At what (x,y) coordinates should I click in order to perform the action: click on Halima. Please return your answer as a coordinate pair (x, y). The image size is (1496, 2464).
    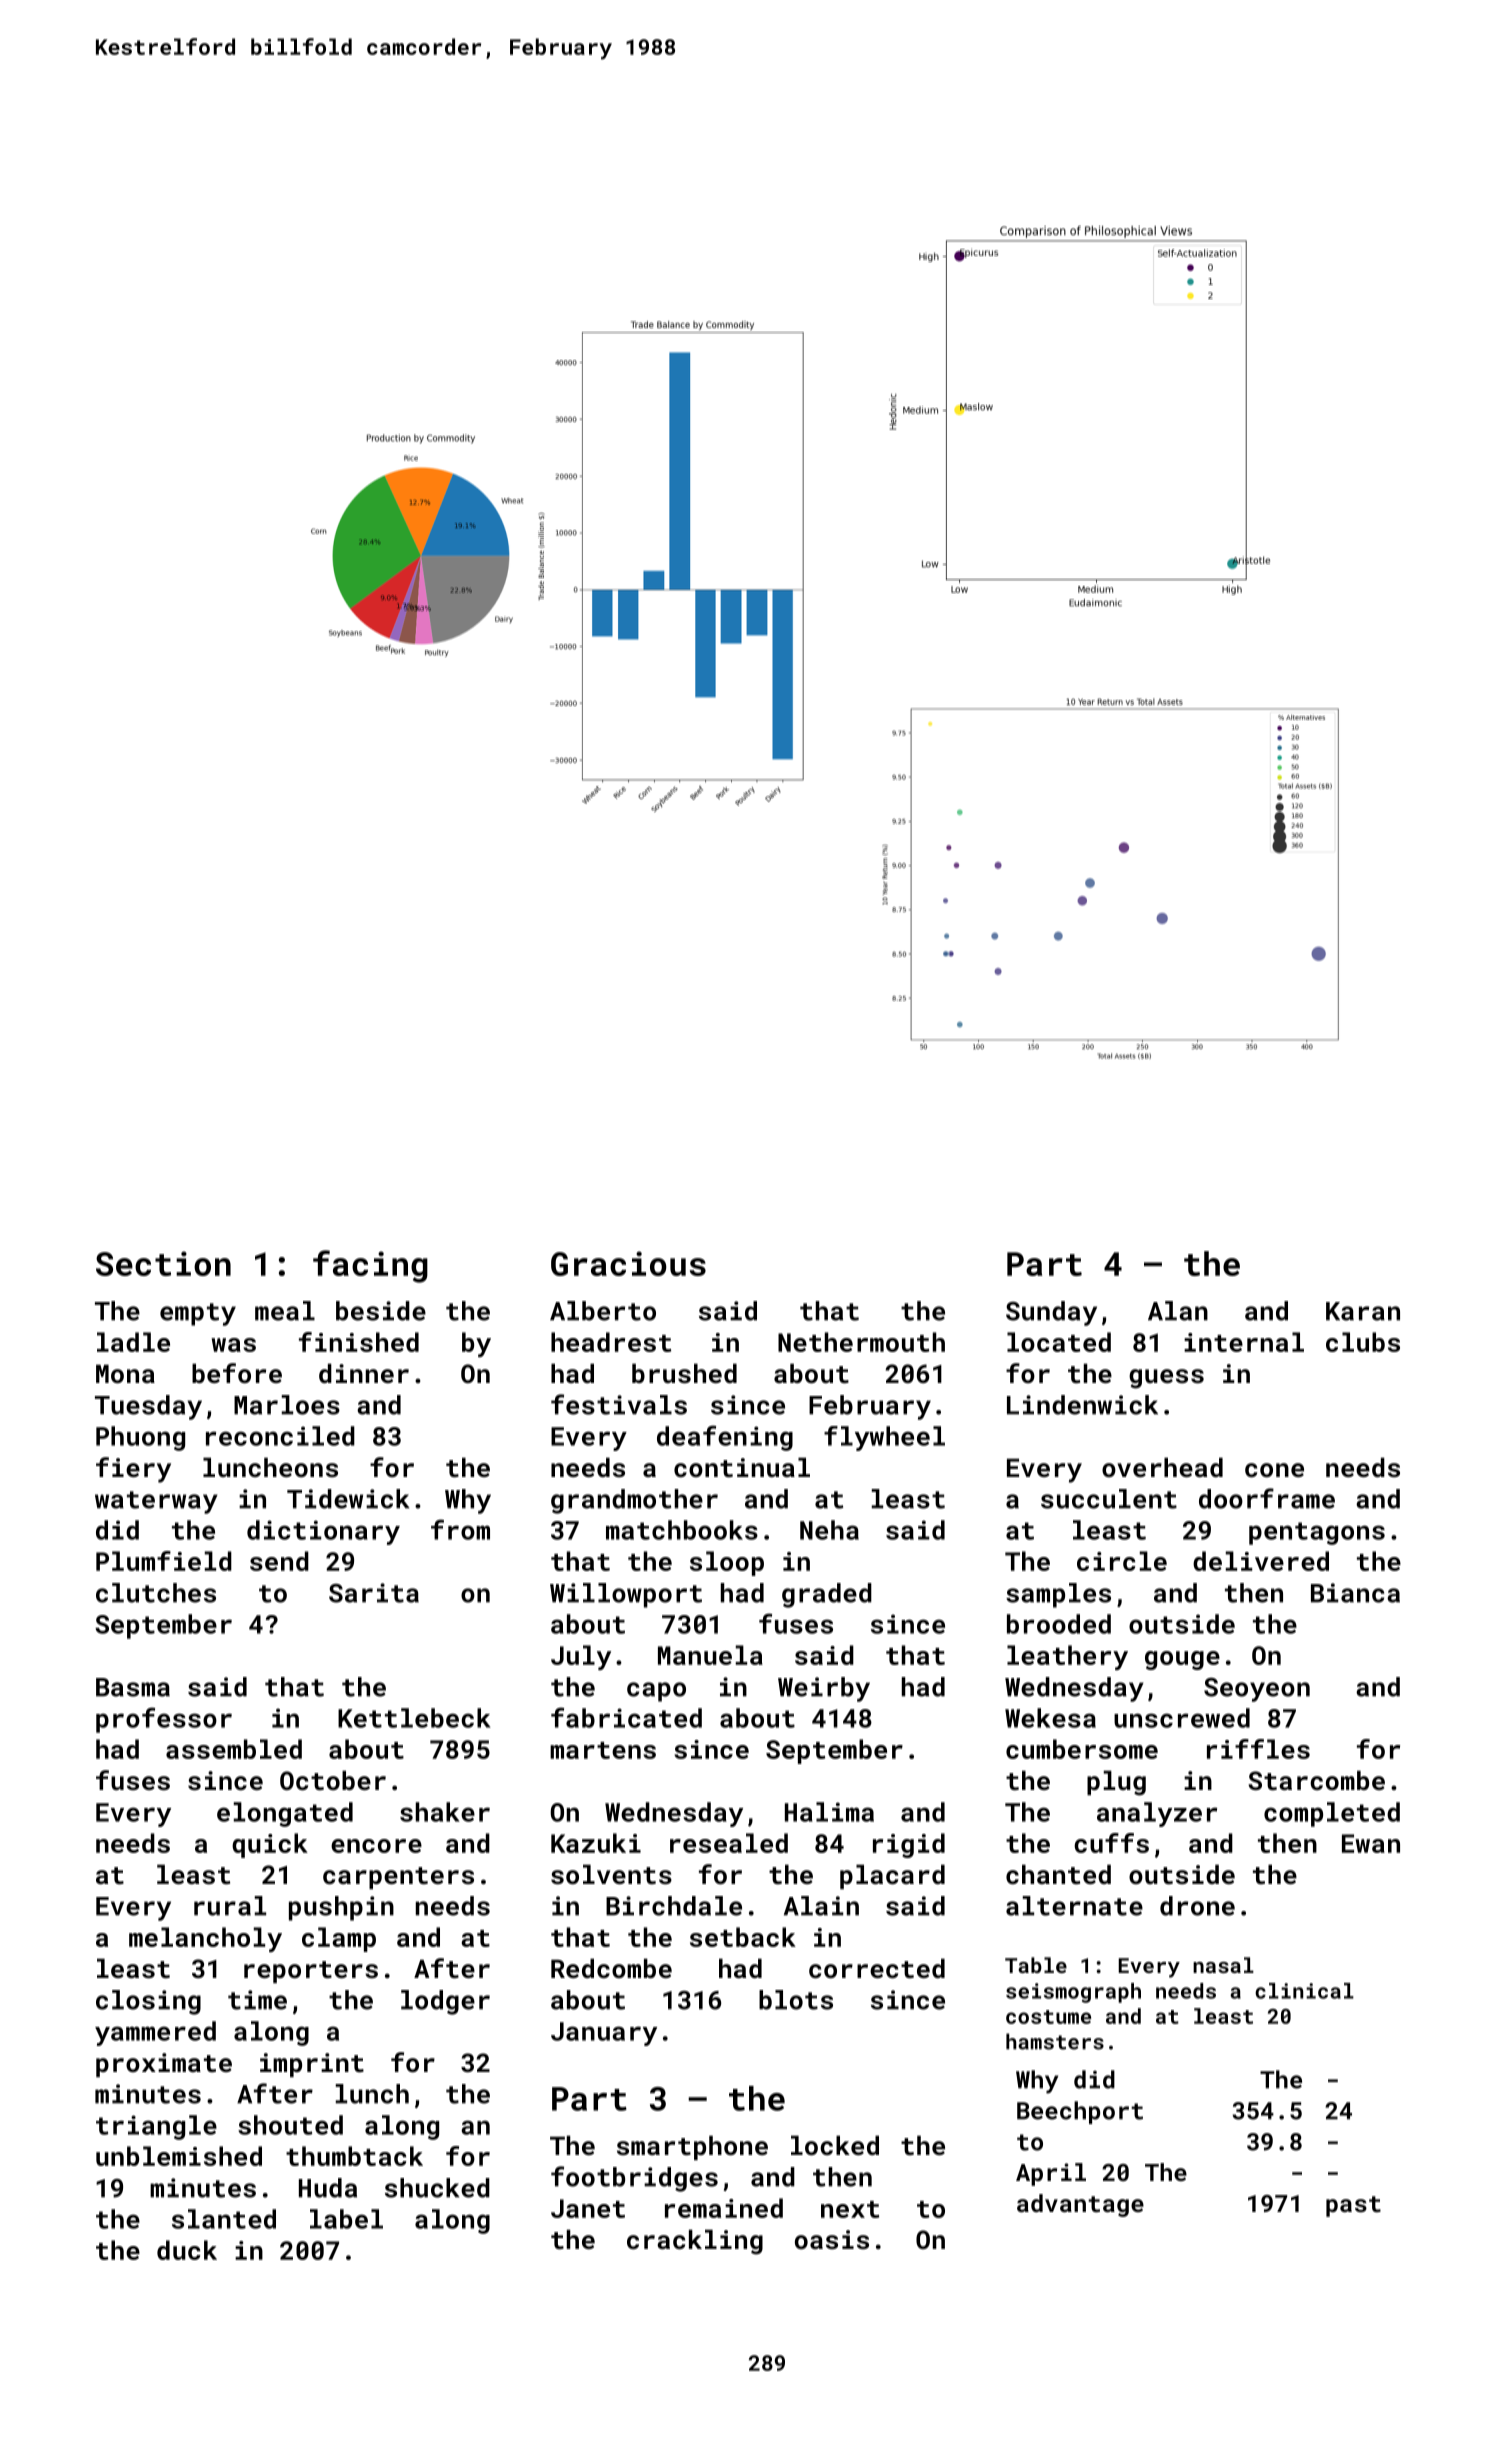
    Looking at the image, I should click on (829, 1812).
